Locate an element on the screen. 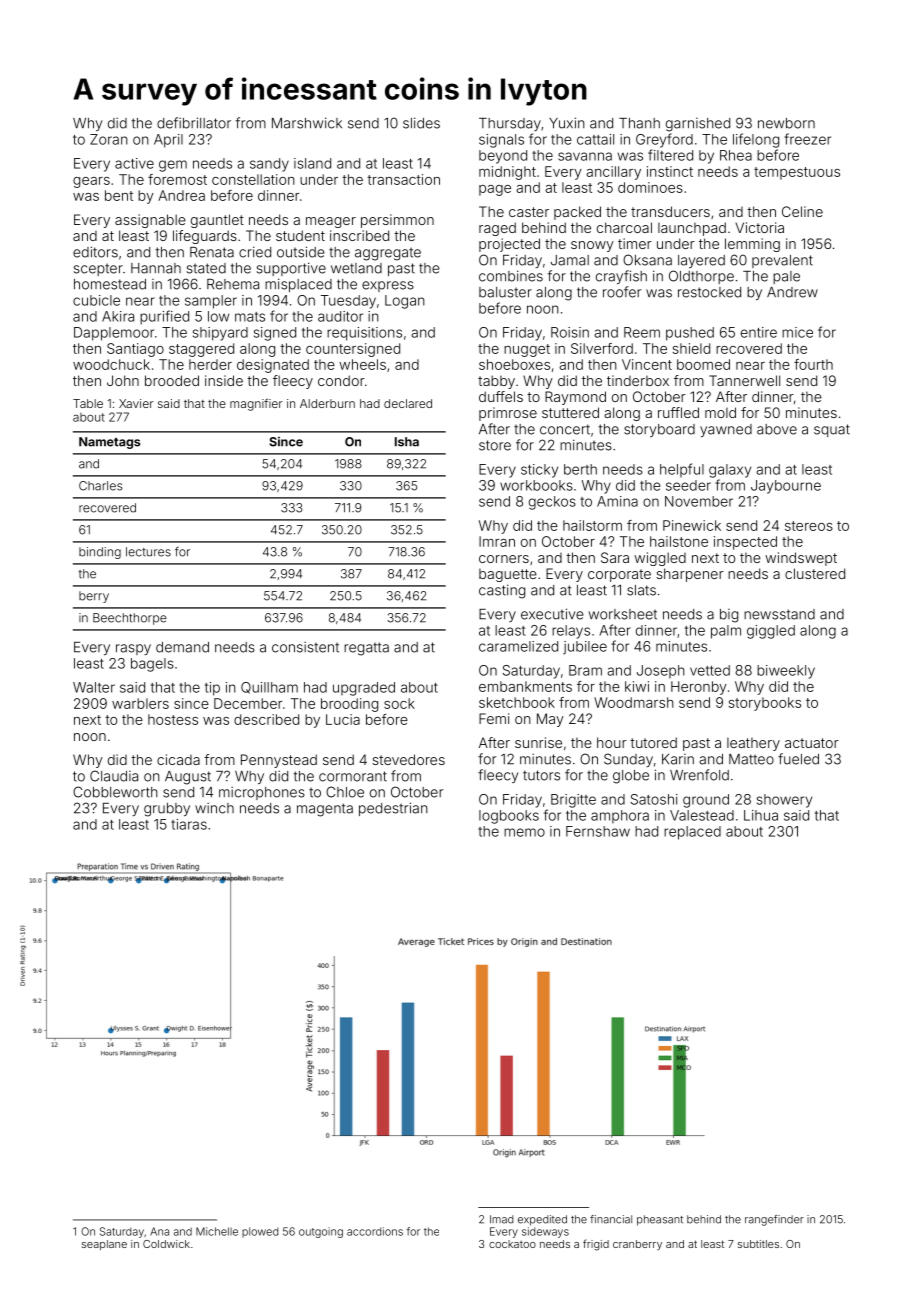 This screenshot has height=1308, width=924. pedestrian is located at coordinates (393, 809).
